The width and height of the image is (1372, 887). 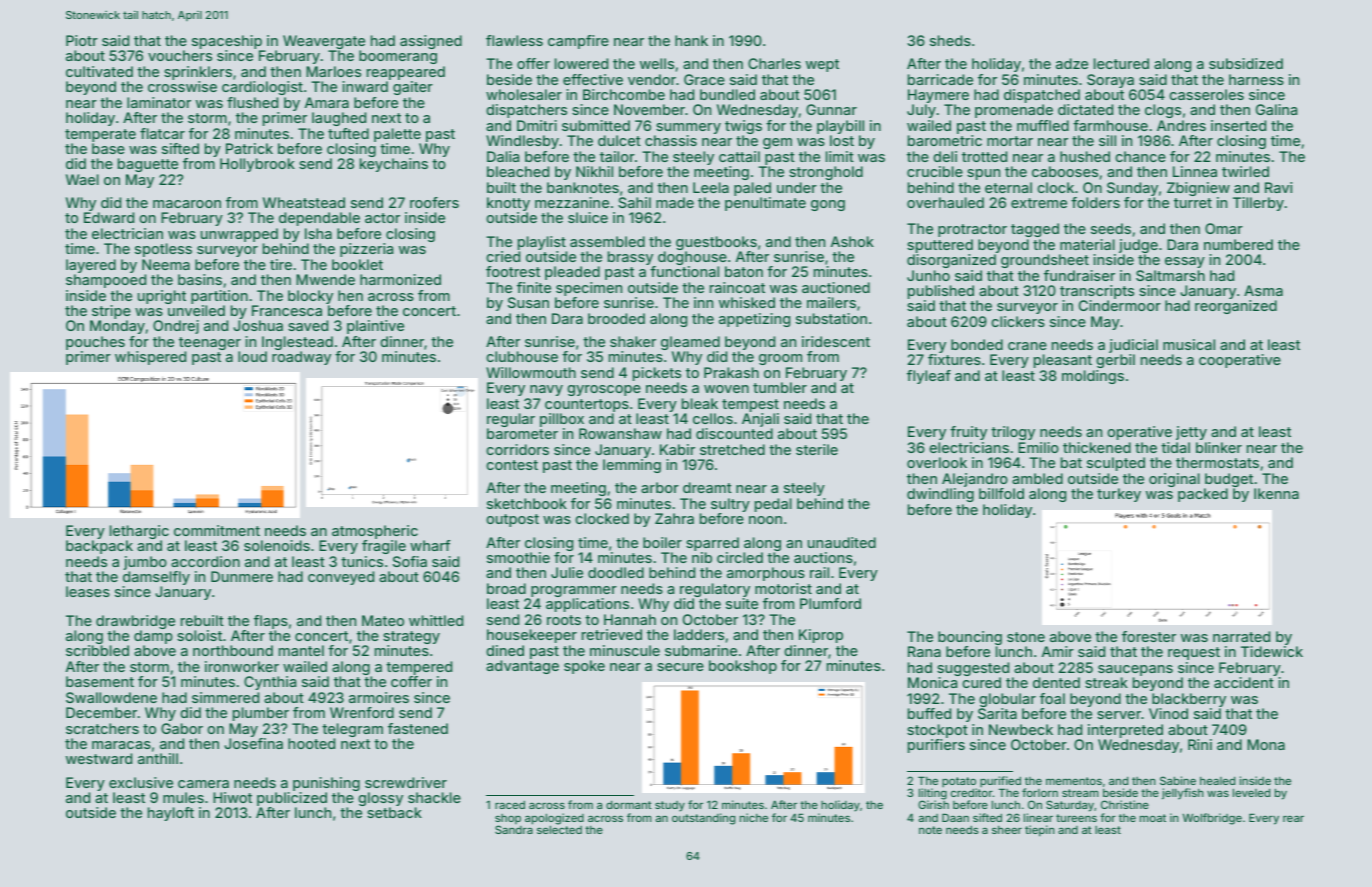 I want to click on selected, so click(x=559, y=829).
